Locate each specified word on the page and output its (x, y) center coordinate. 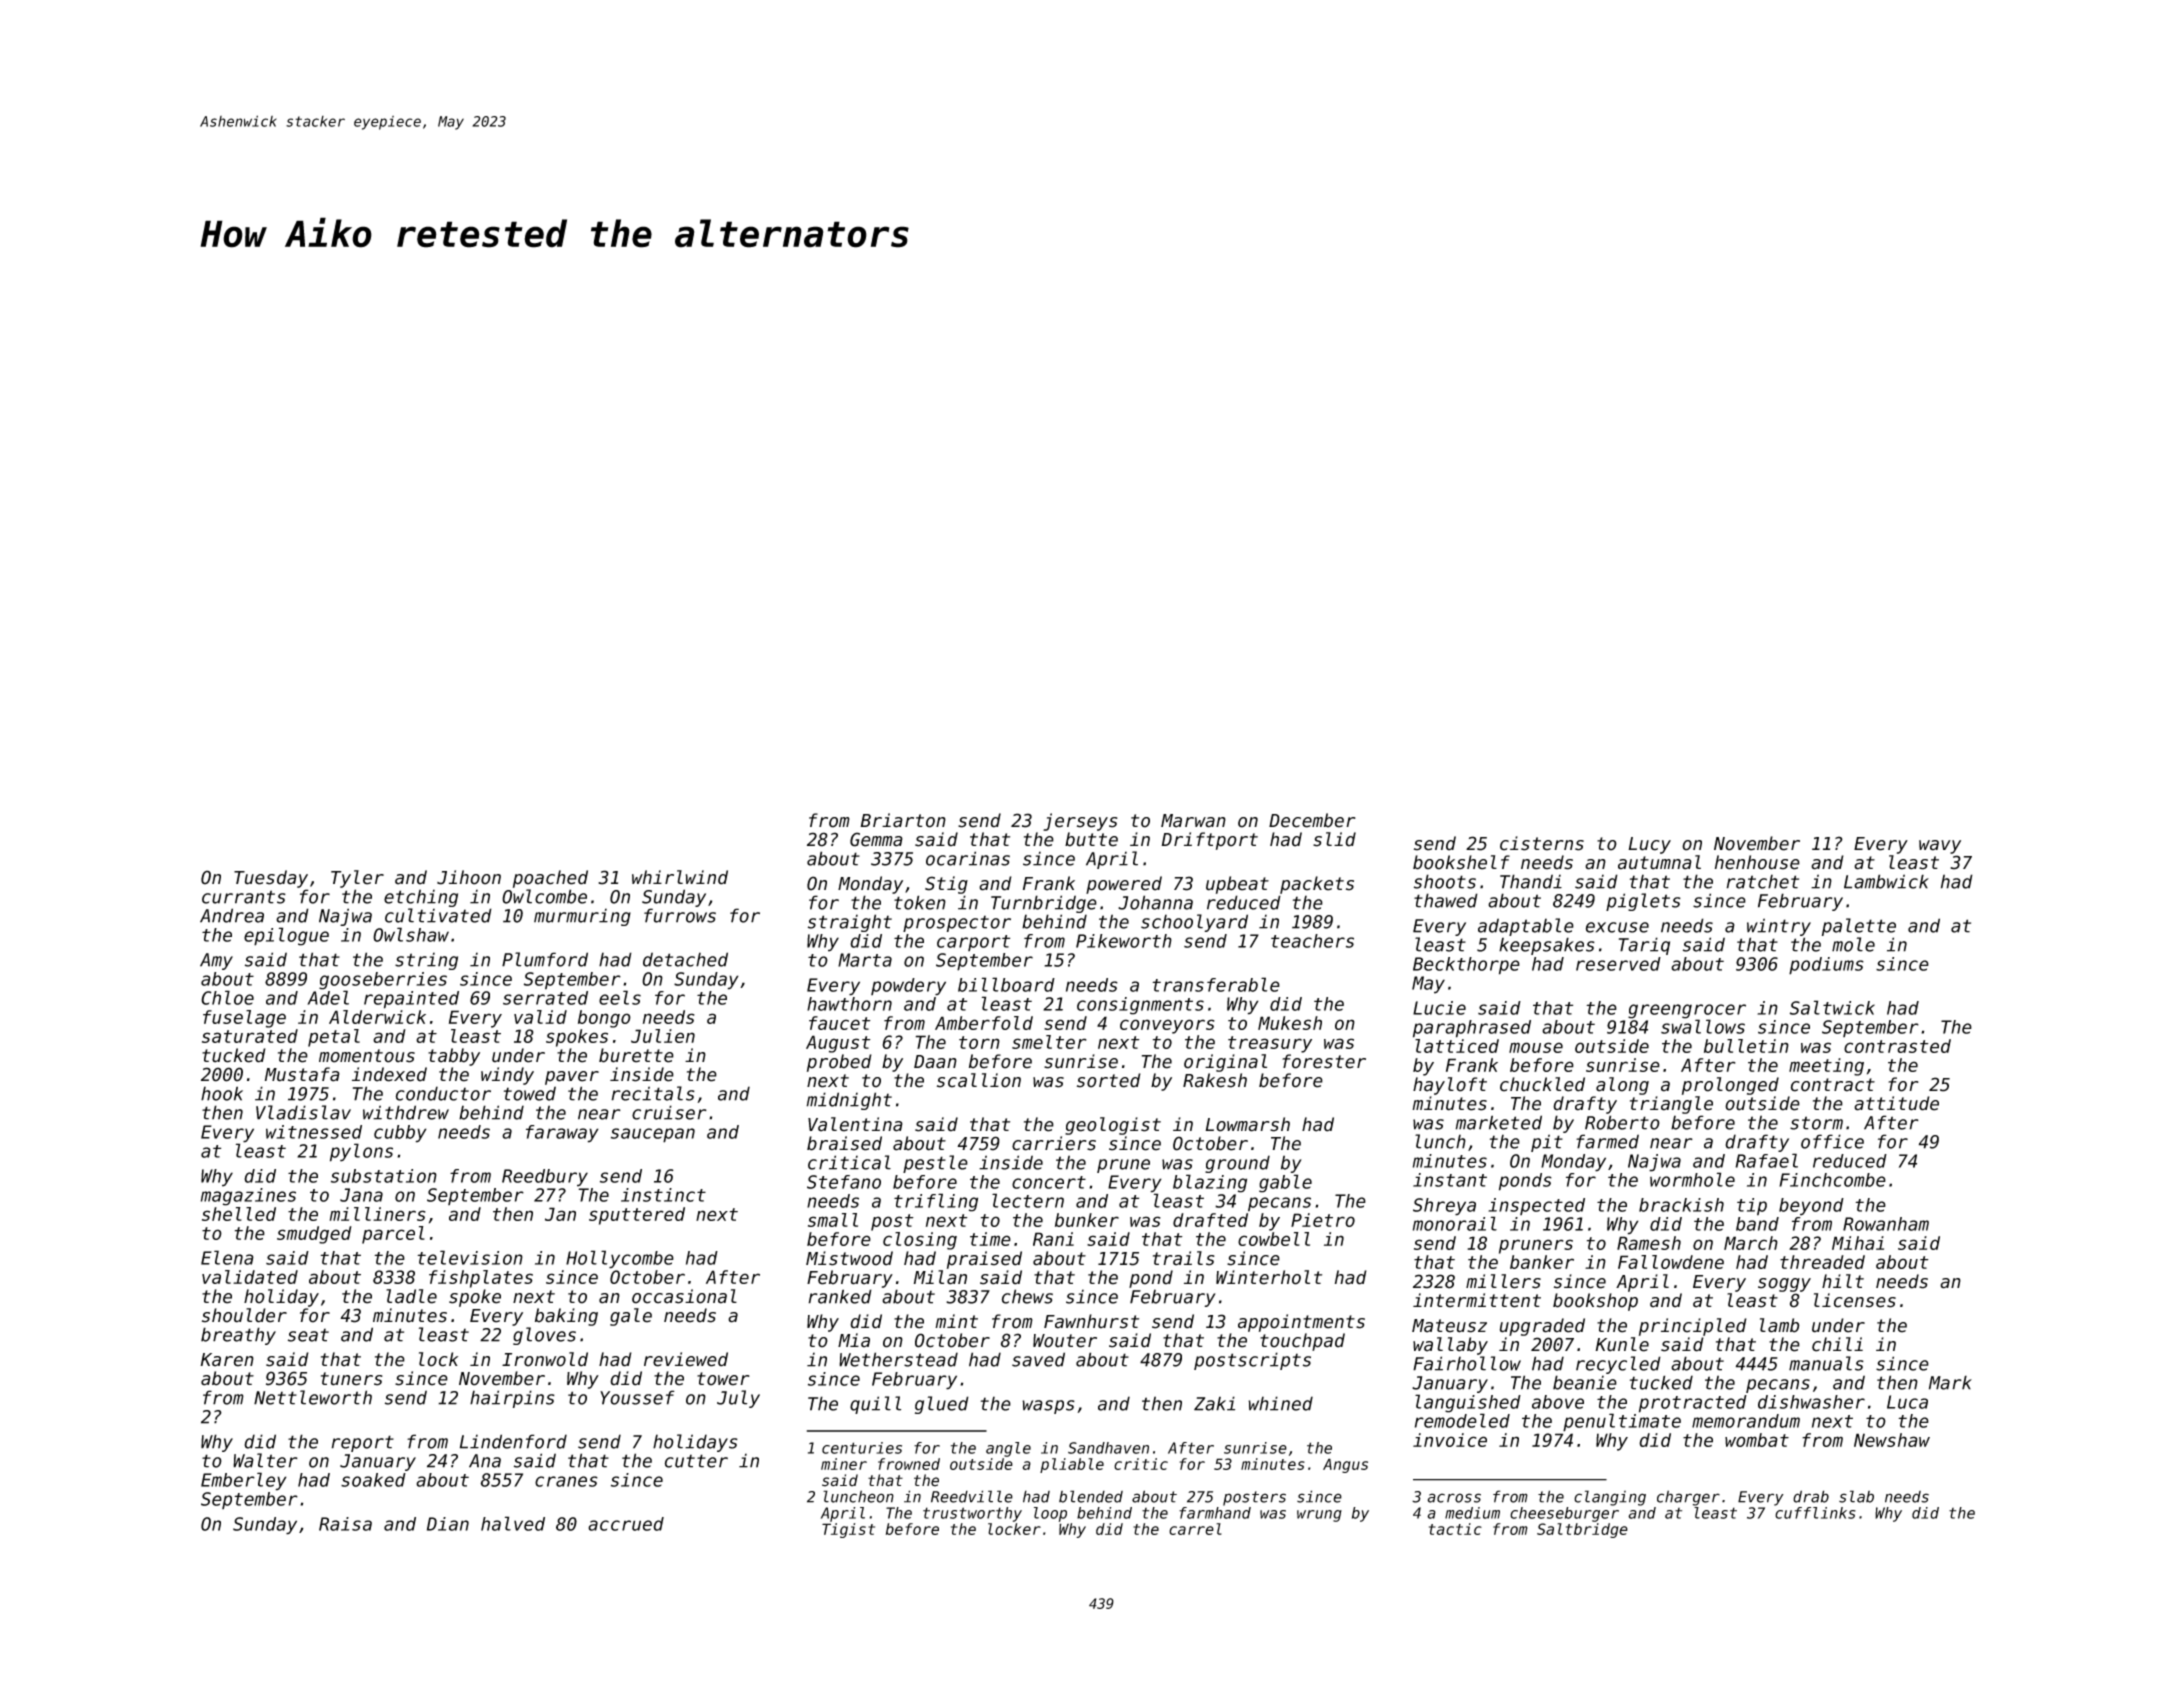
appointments (1301, 1323)
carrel (1195, 1529)
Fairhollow (1467, 1363)
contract (1833, 1085)
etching (421, 898)
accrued (626, 1524)
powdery (908, 987)
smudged (314, 1235)
